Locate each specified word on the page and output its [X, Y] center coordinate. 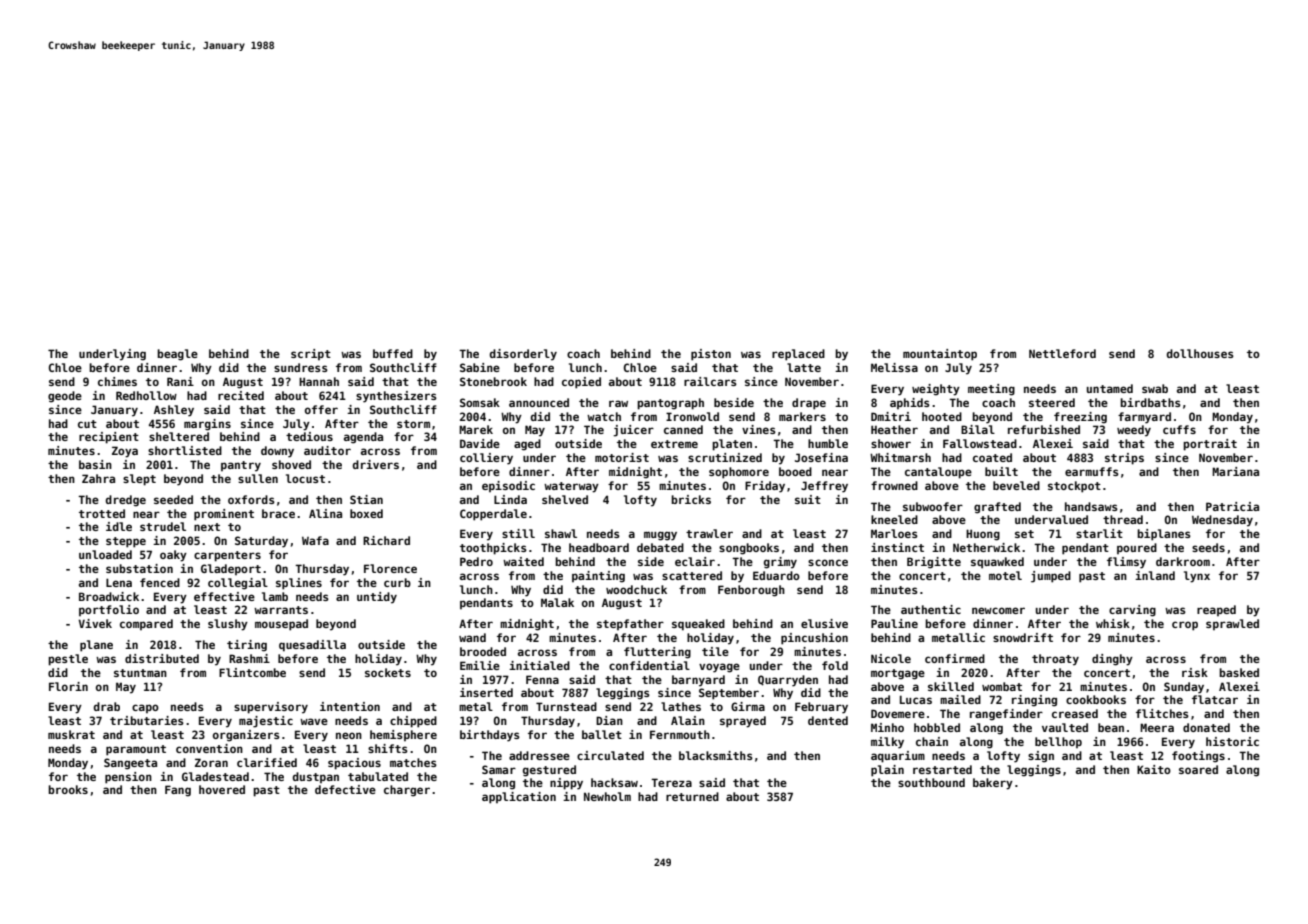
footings [1198, 757]
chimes [117, 381]
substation [139, 568]
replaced [798, 355]
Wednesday [1222, 521]
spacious [354, 764]
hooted [942, 416]
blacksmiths [716, 755]
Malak [557, 602]
